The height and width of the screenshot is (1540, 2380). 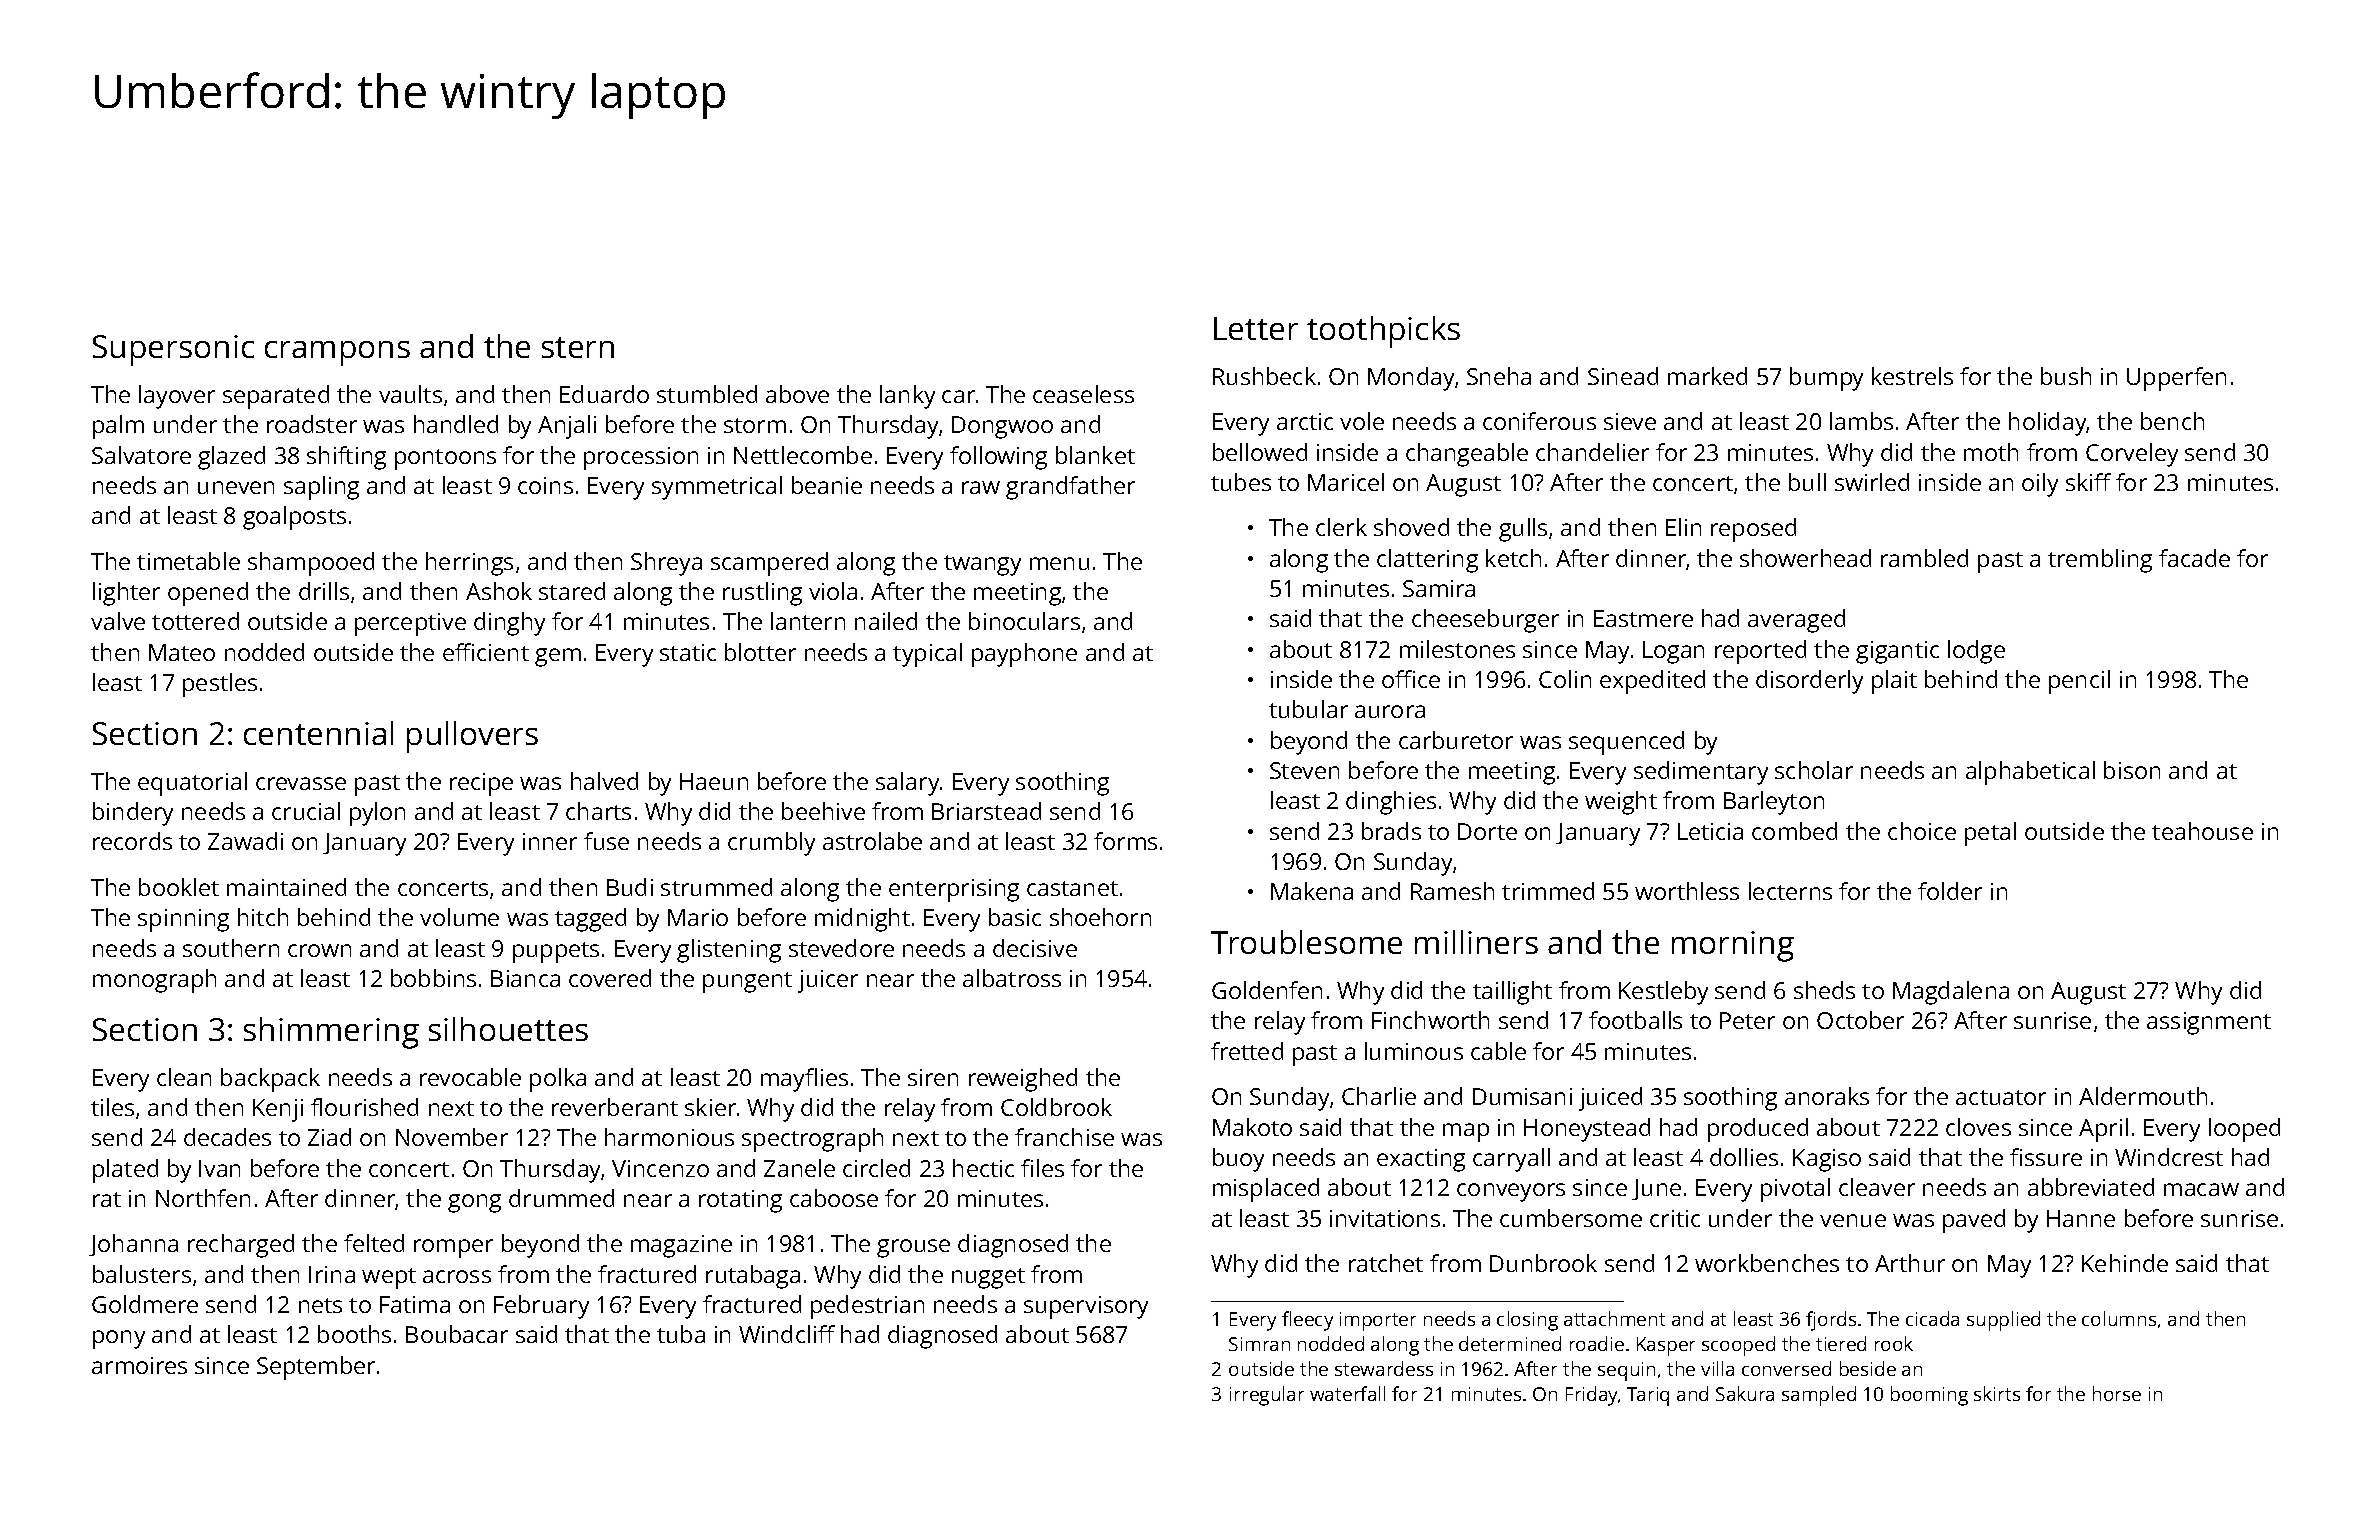 I want to click on decisive, so click(x=1035, y=948).
